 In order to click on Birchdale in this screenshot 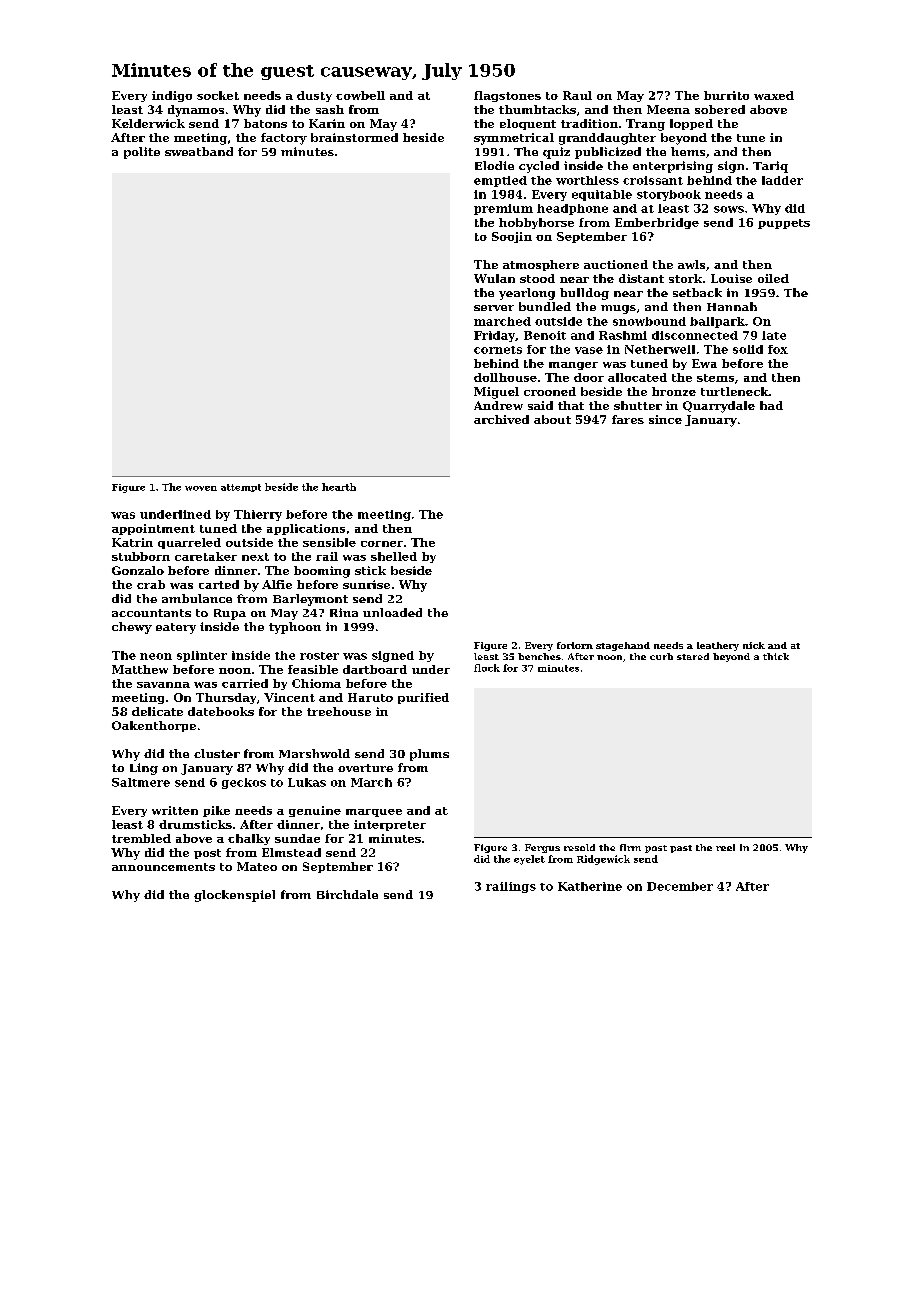, I will do `click(347, 894)`.
